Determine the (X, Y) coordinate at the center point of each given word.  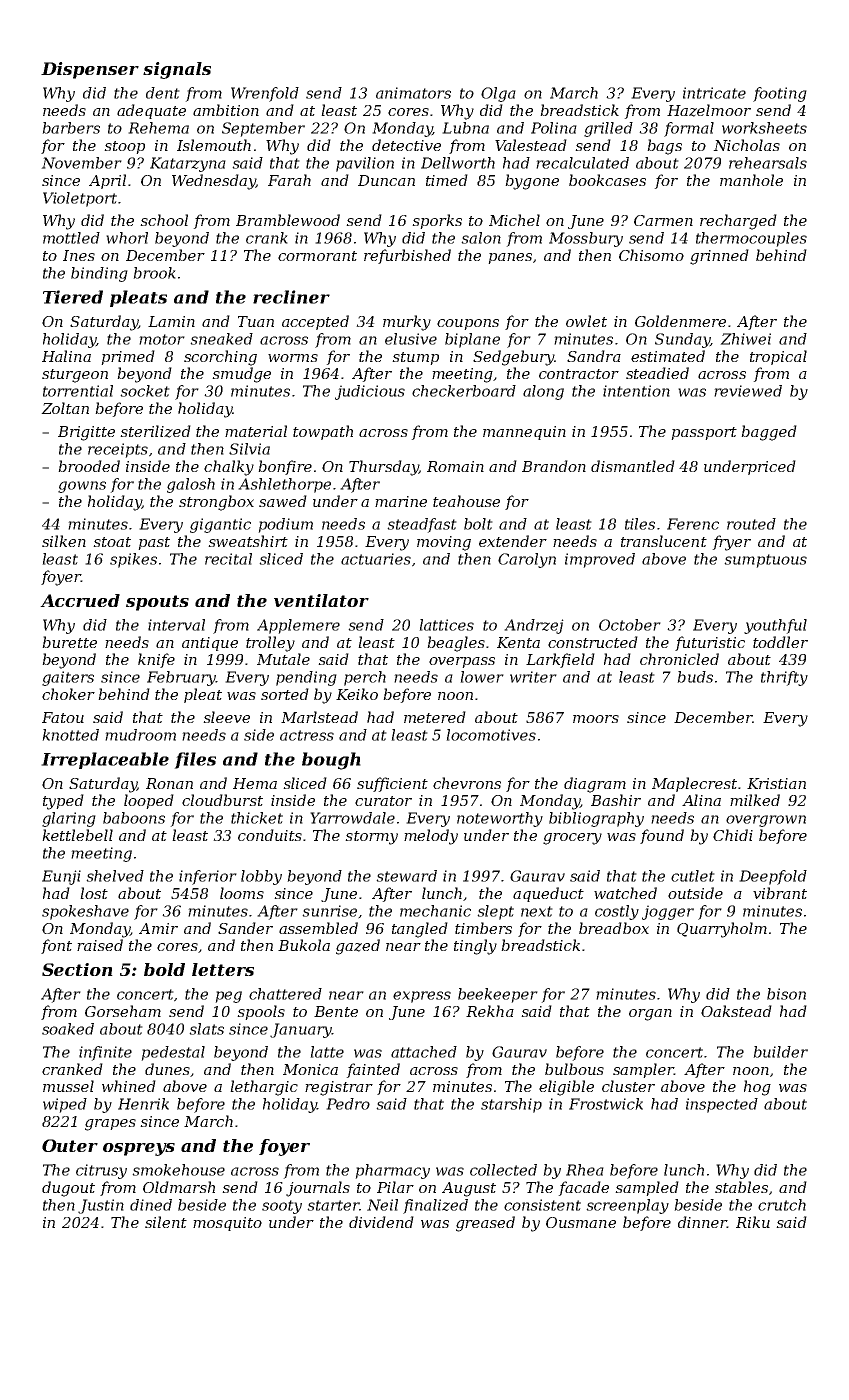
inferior (208, 877)
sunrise (329, 911)
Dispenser (90, 70)
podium (285, 525)
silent (166, 1222)
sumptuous (765, 561)
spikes (133, 560)
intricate (714, 93)
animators (413, 93)
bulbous (574, 1069)
